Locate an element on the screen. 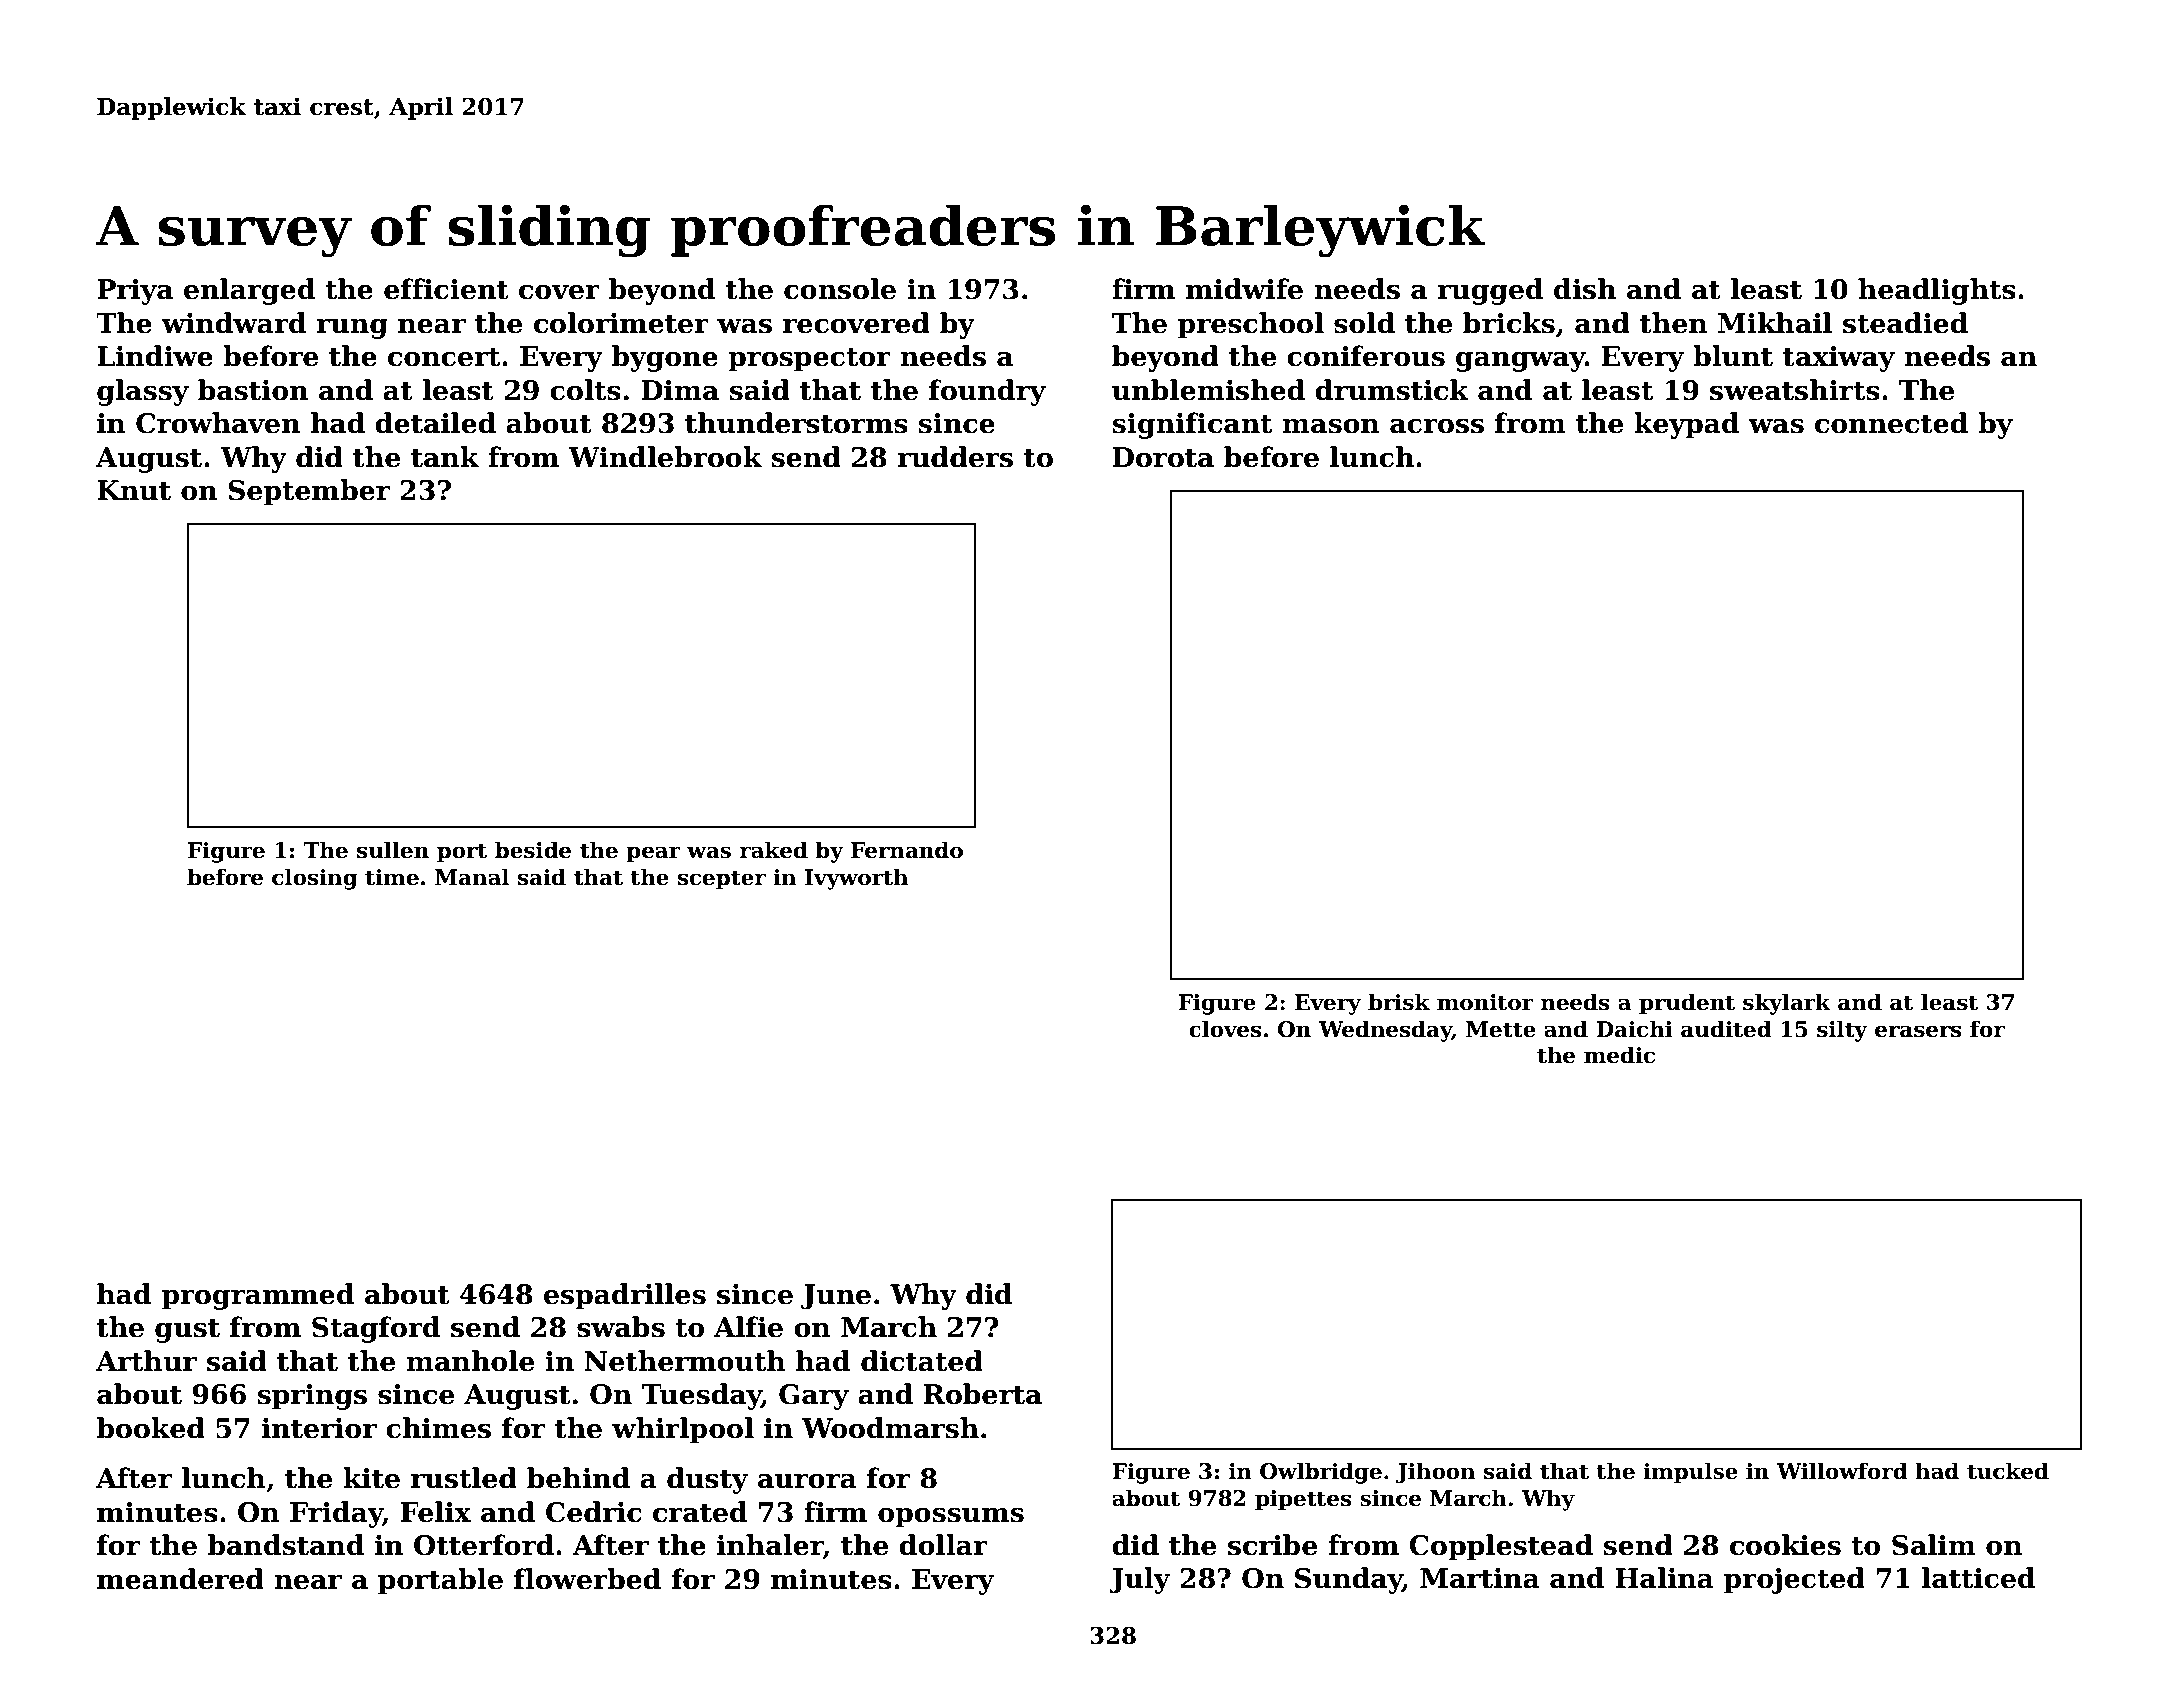  sullen is located at coordinates (393, 850).
